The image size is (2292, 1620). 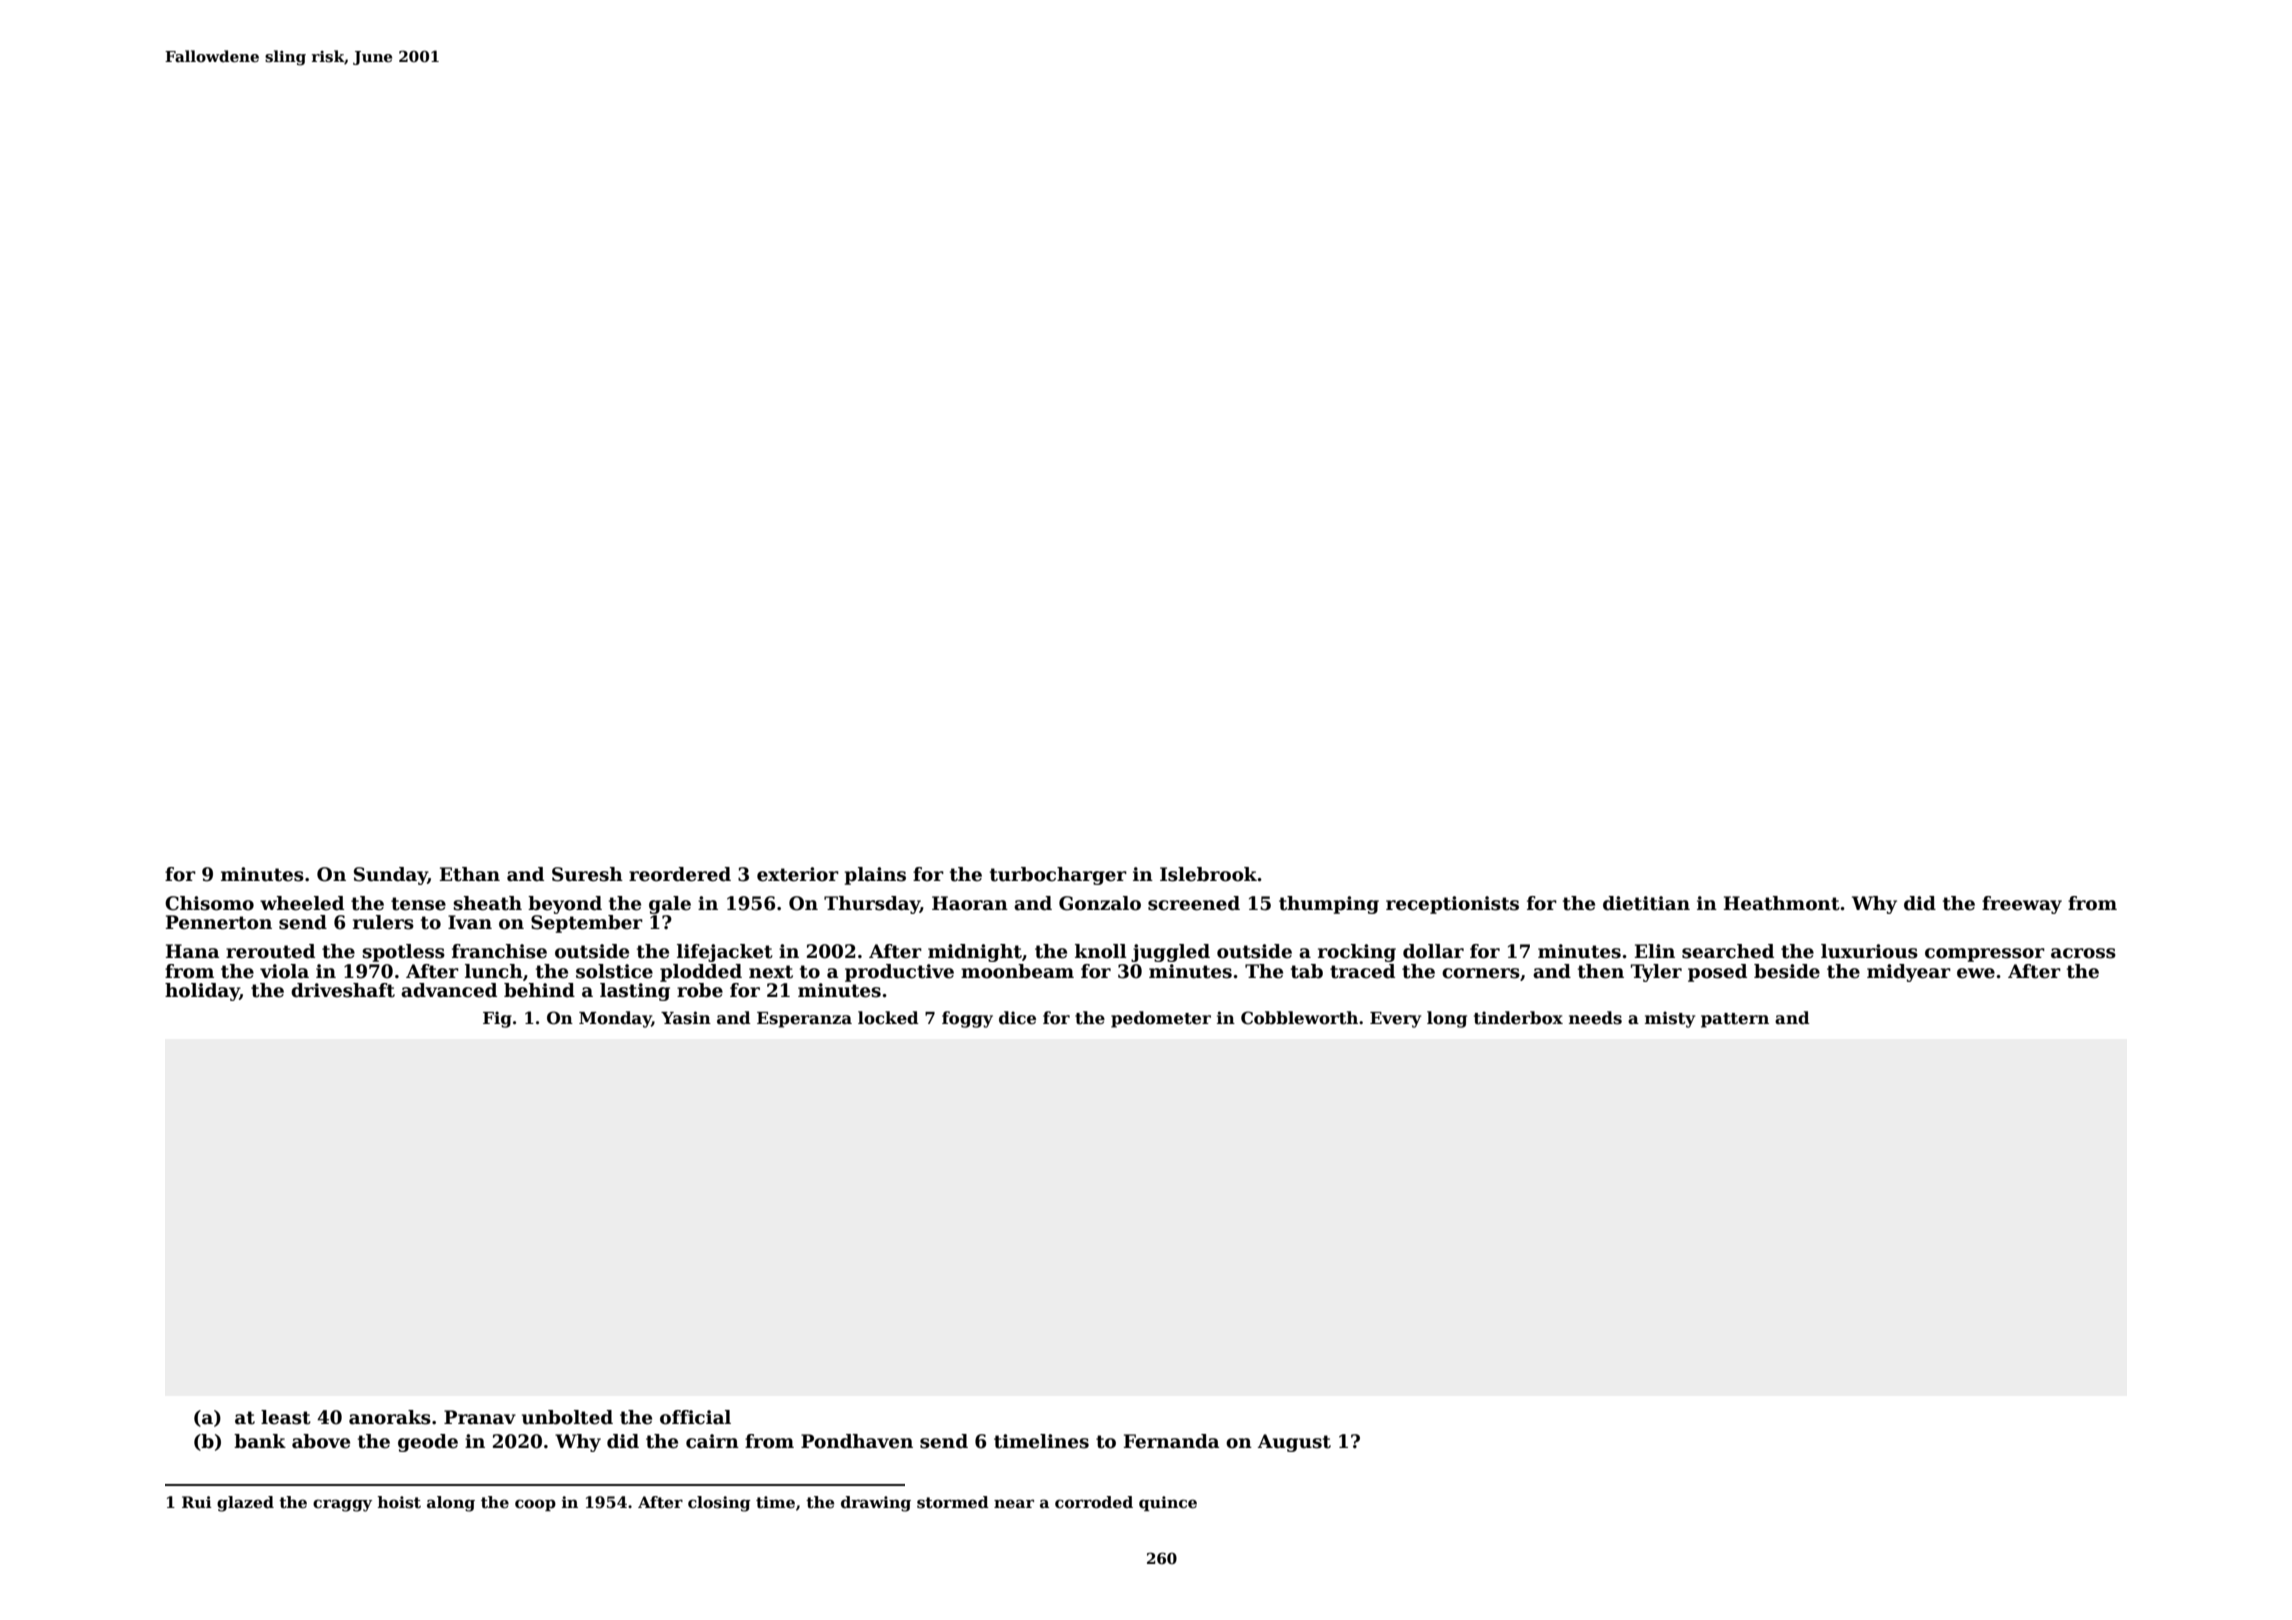 What do you see at coordinates (245, 1504) in the screenshot?
I see `glazed` at bounding box center [245, 1504].
